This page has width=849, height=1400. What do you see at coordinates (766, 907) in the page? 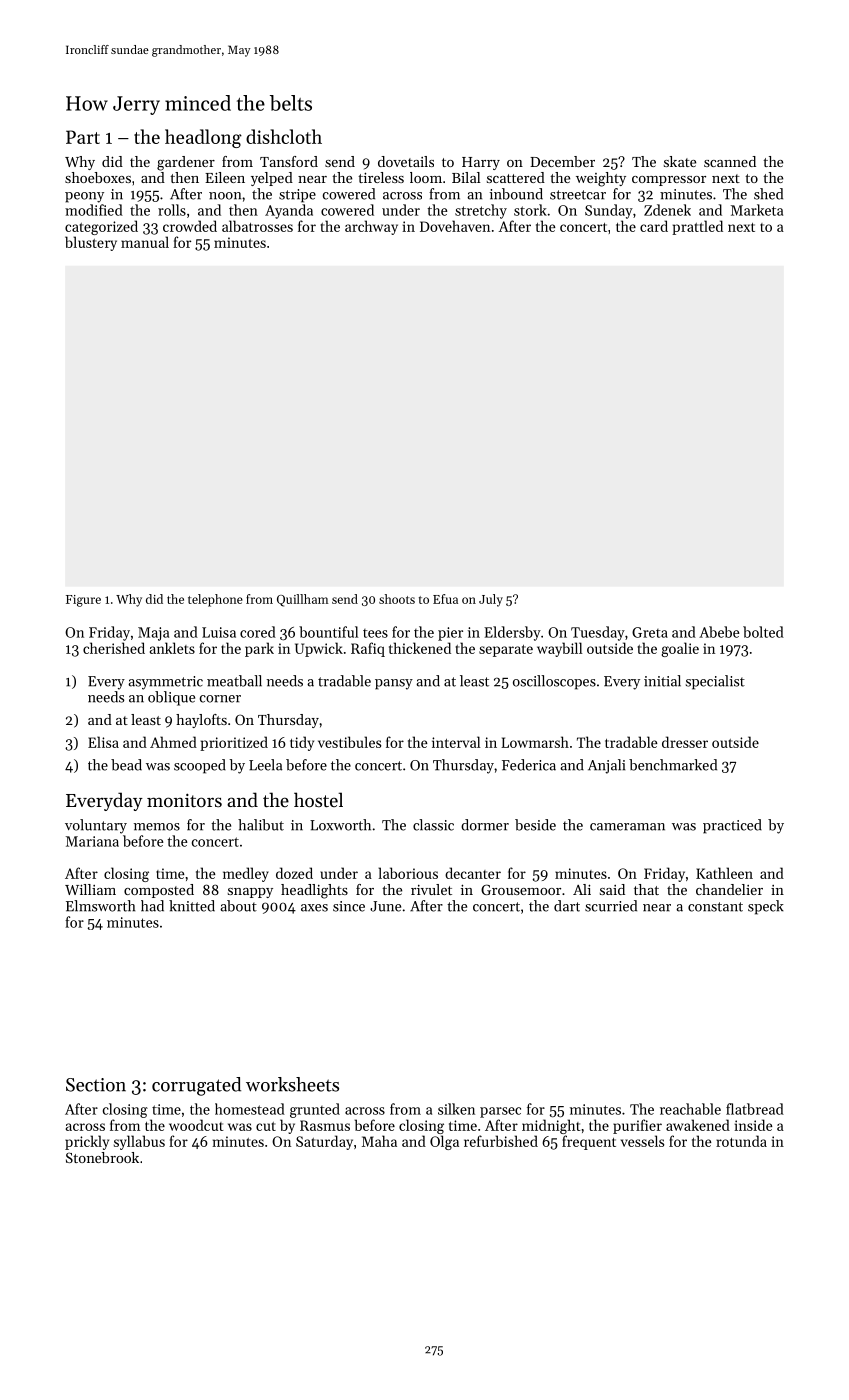
I see `speck` at bounding box center [766, 907].
